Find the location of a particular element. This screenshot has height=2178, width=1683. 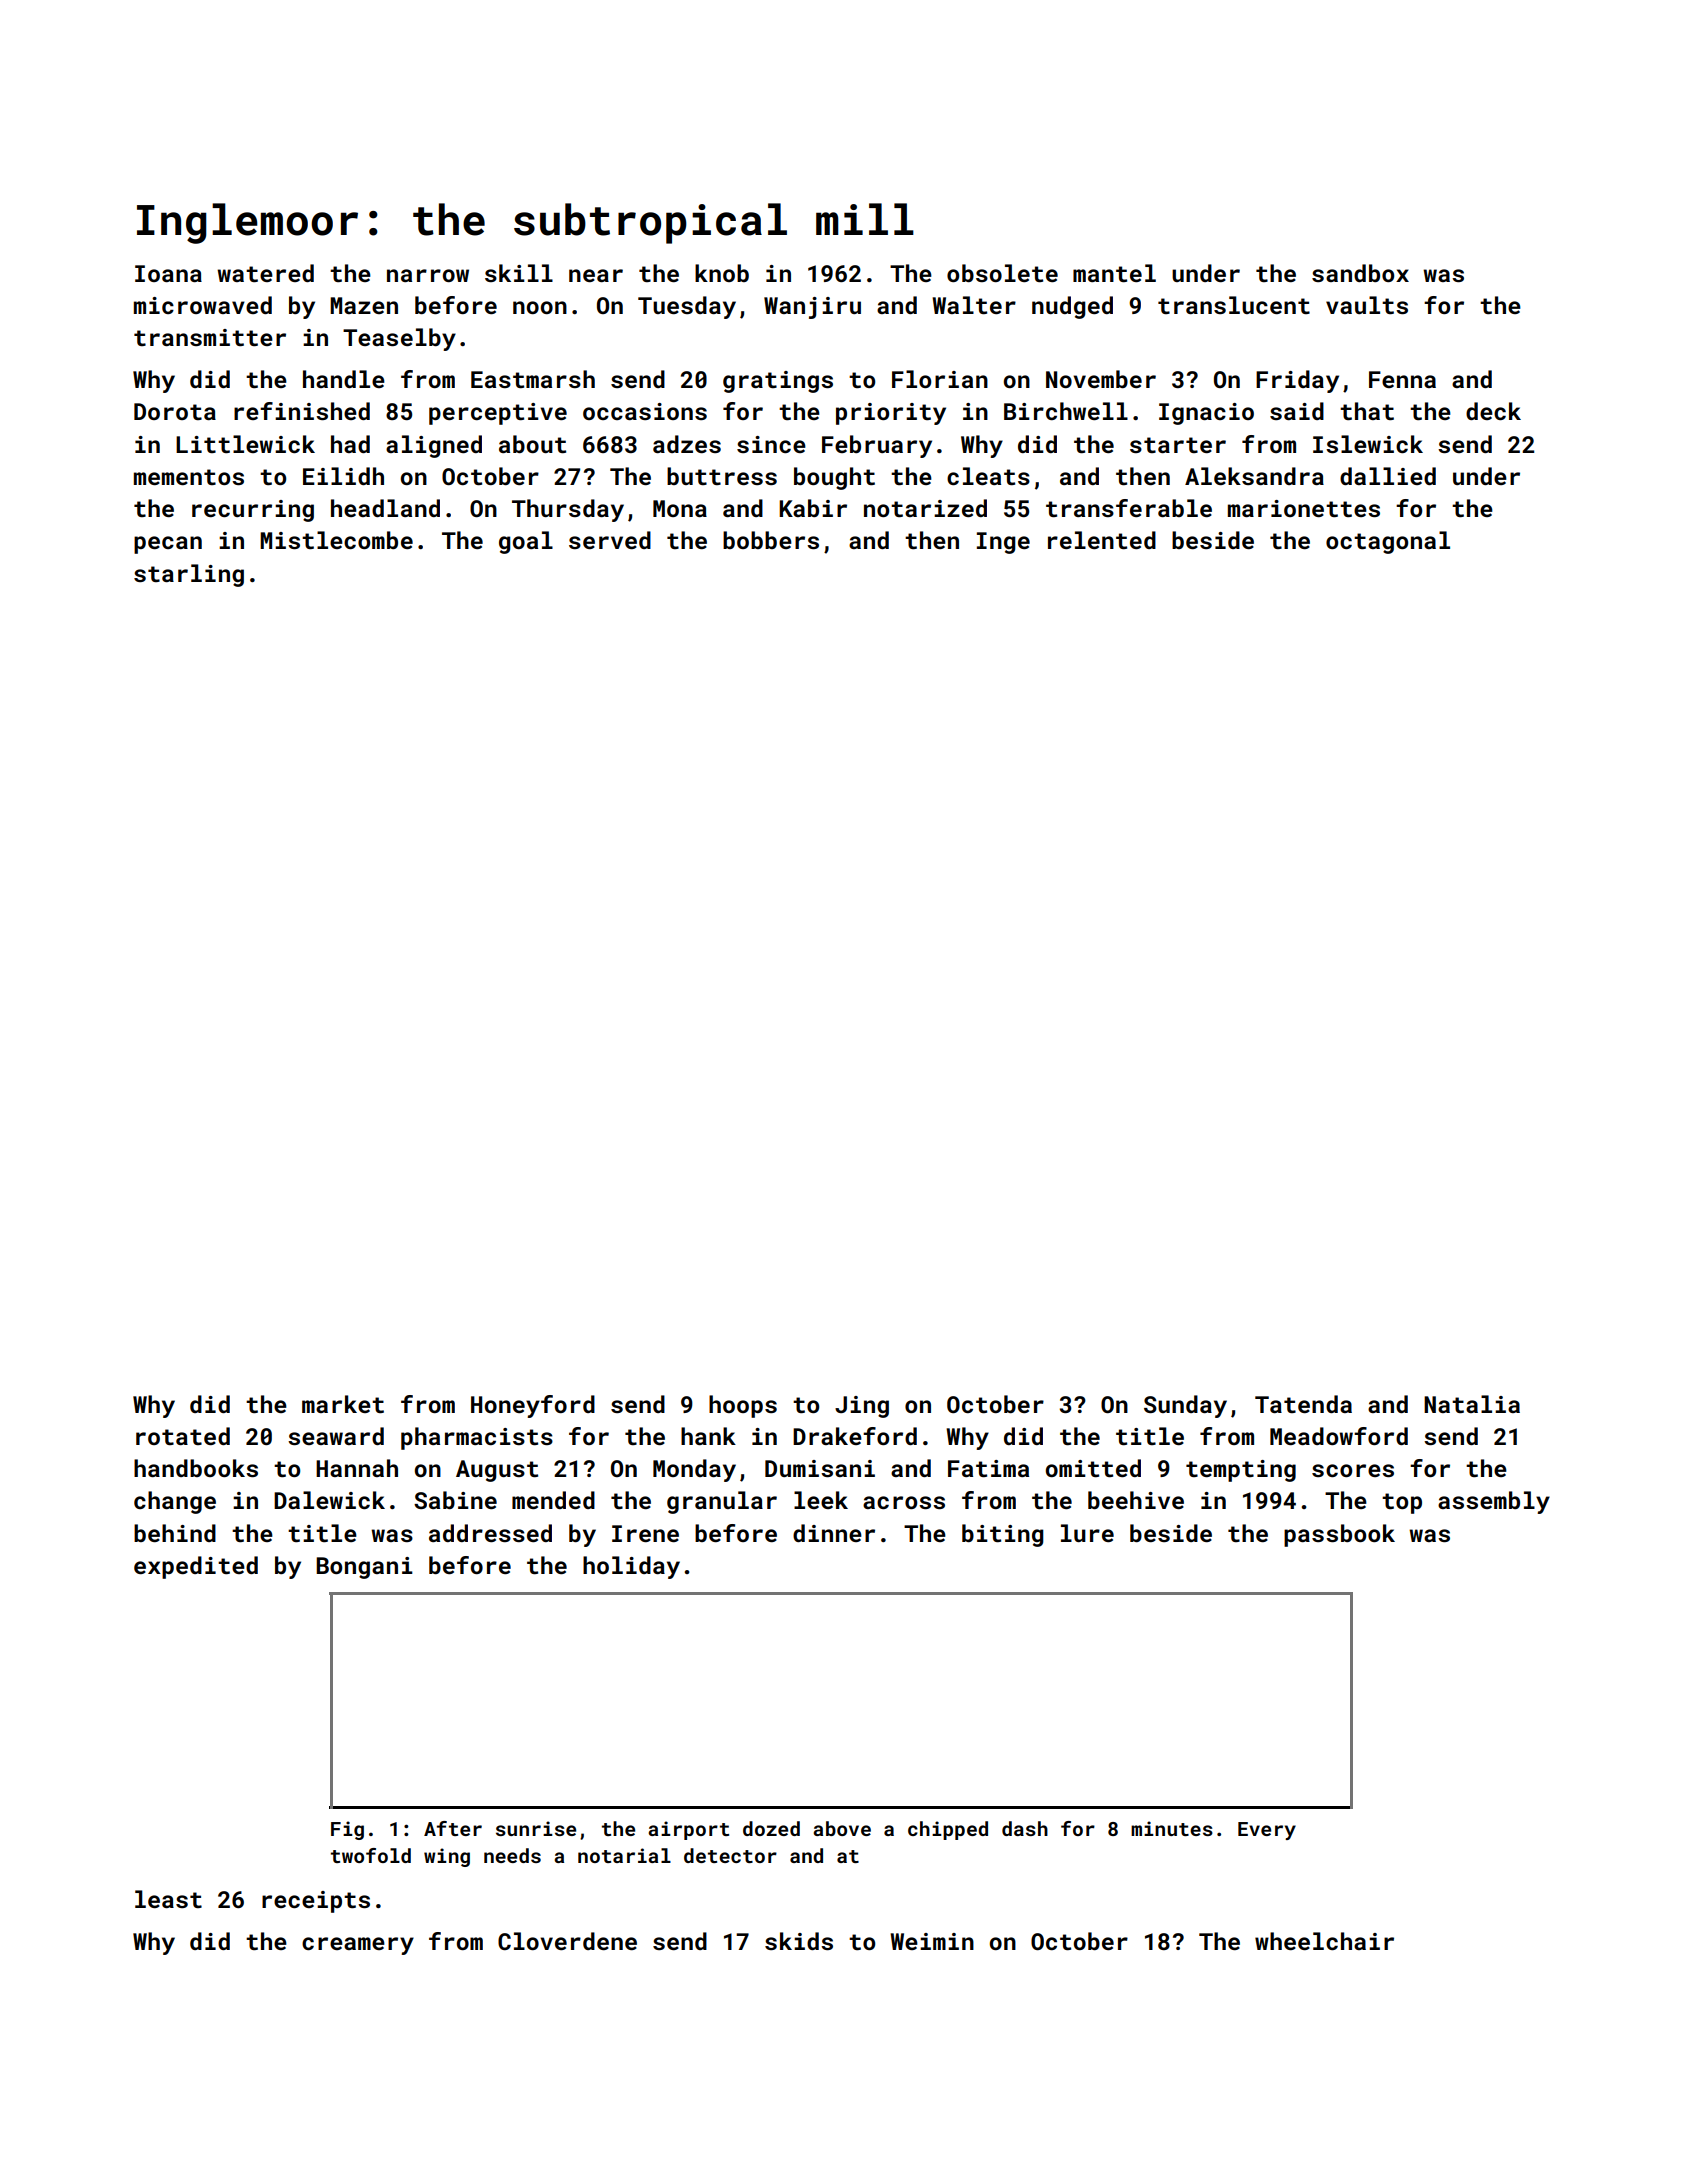

Mistlecombe is located at coordinates (336, 540).
